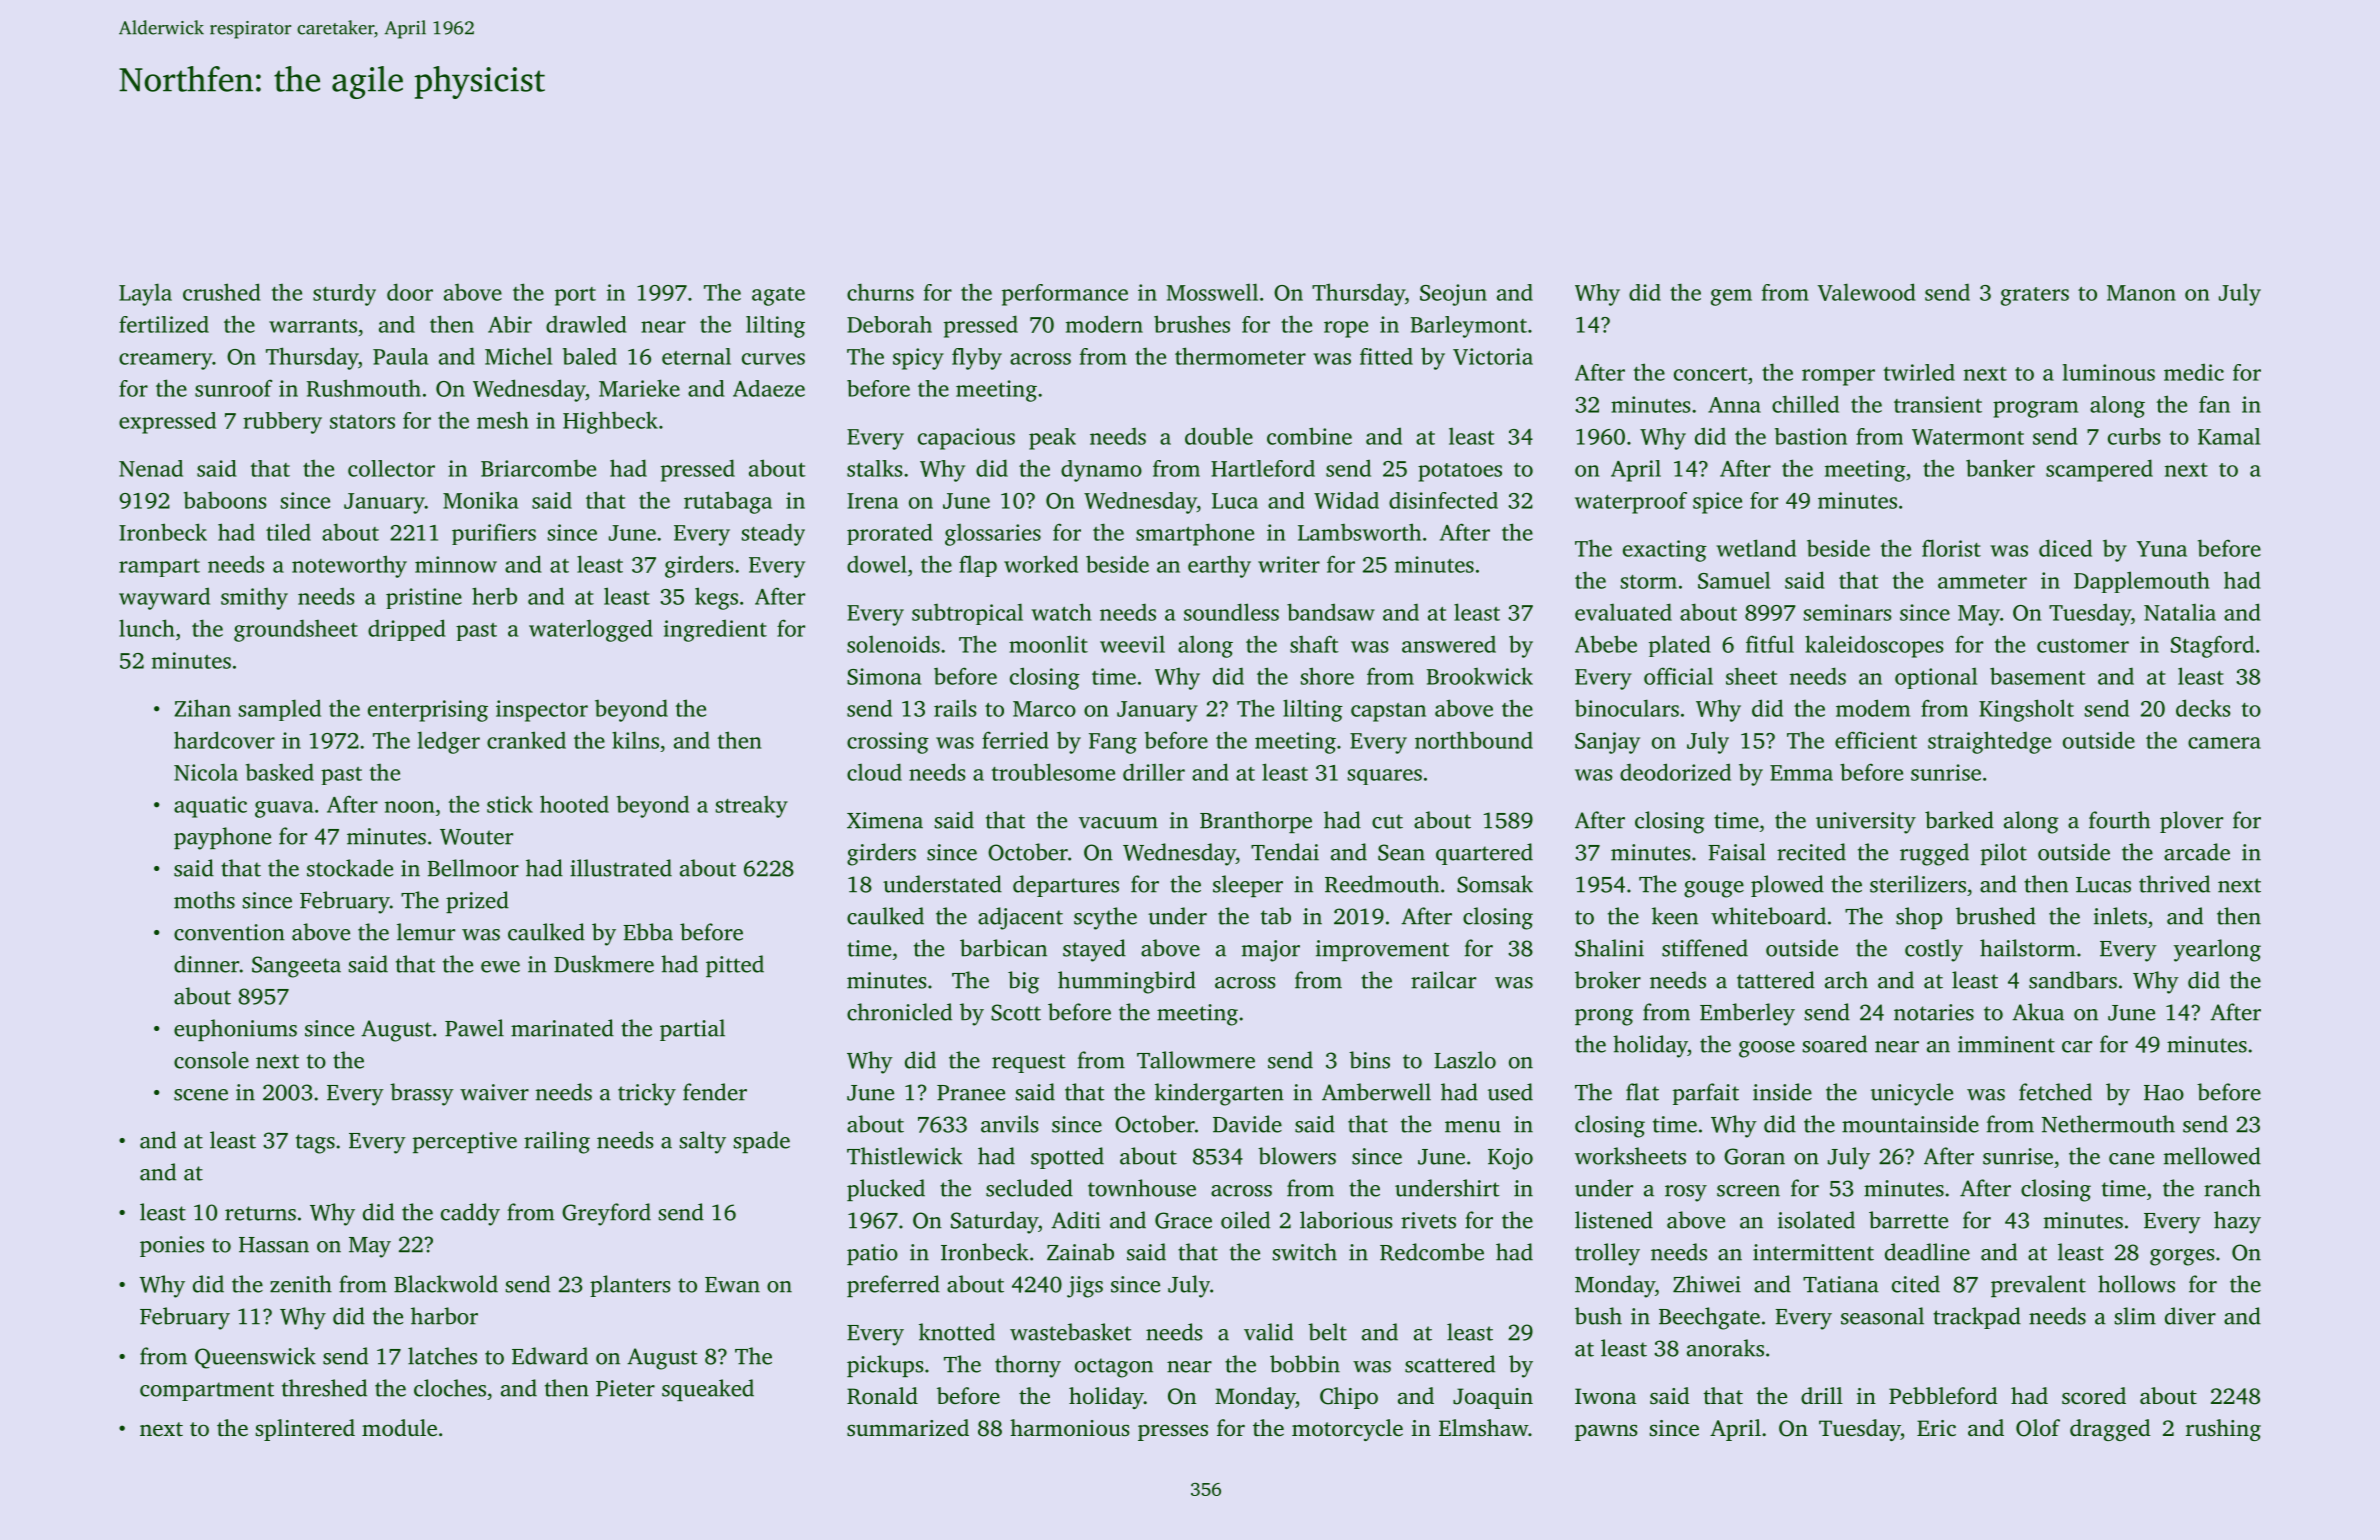  I want to click on rushing, so click(2223, 1430).
